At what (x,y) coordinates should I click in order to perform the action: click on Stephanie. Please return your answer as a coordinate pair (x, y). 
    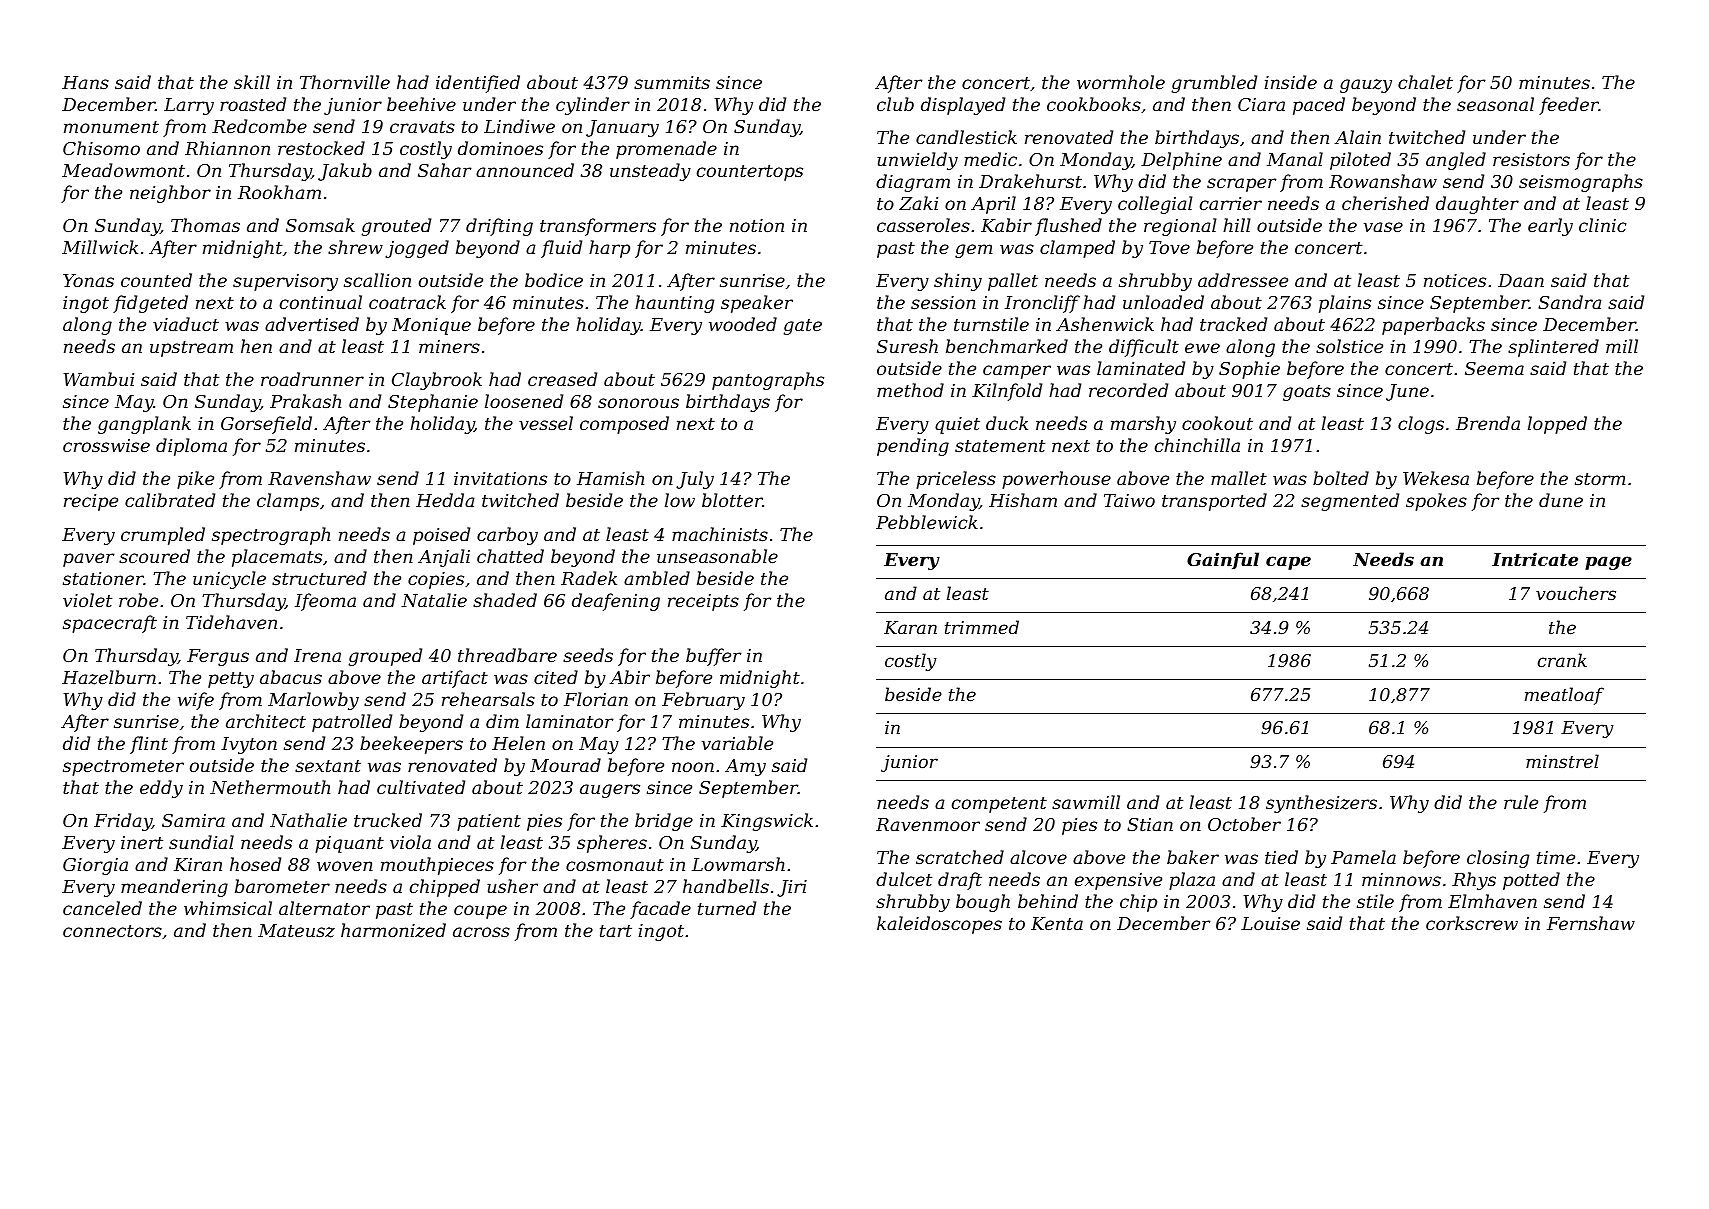
    Looking at the image, I should click on (433, 403).
